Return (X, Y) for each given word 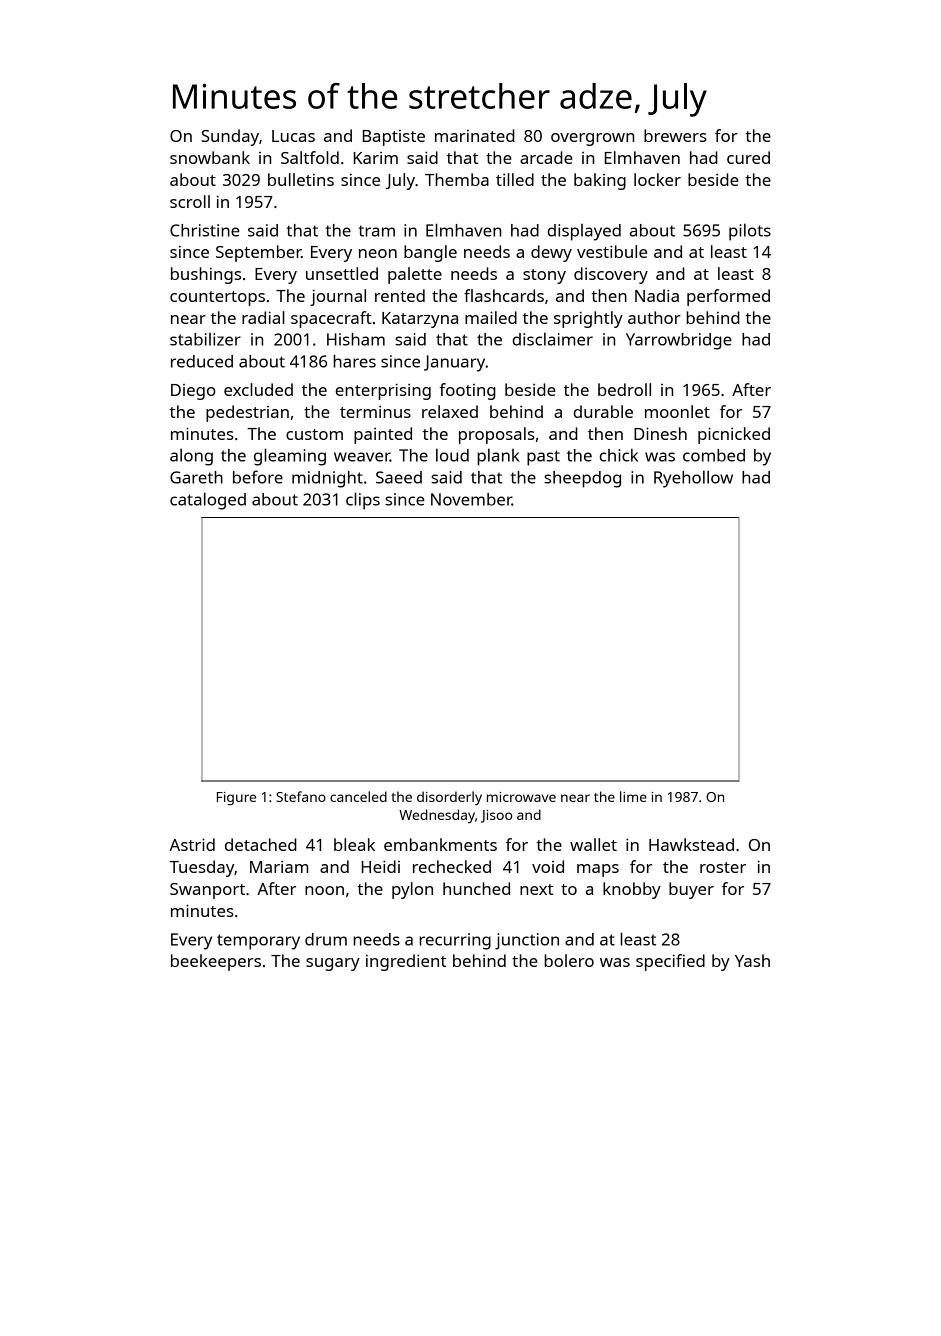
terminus (375, 412)
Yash (752, 960)
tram (376, 231)
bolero (569, 960)
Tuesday (201, 868)
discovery (611, 275)
